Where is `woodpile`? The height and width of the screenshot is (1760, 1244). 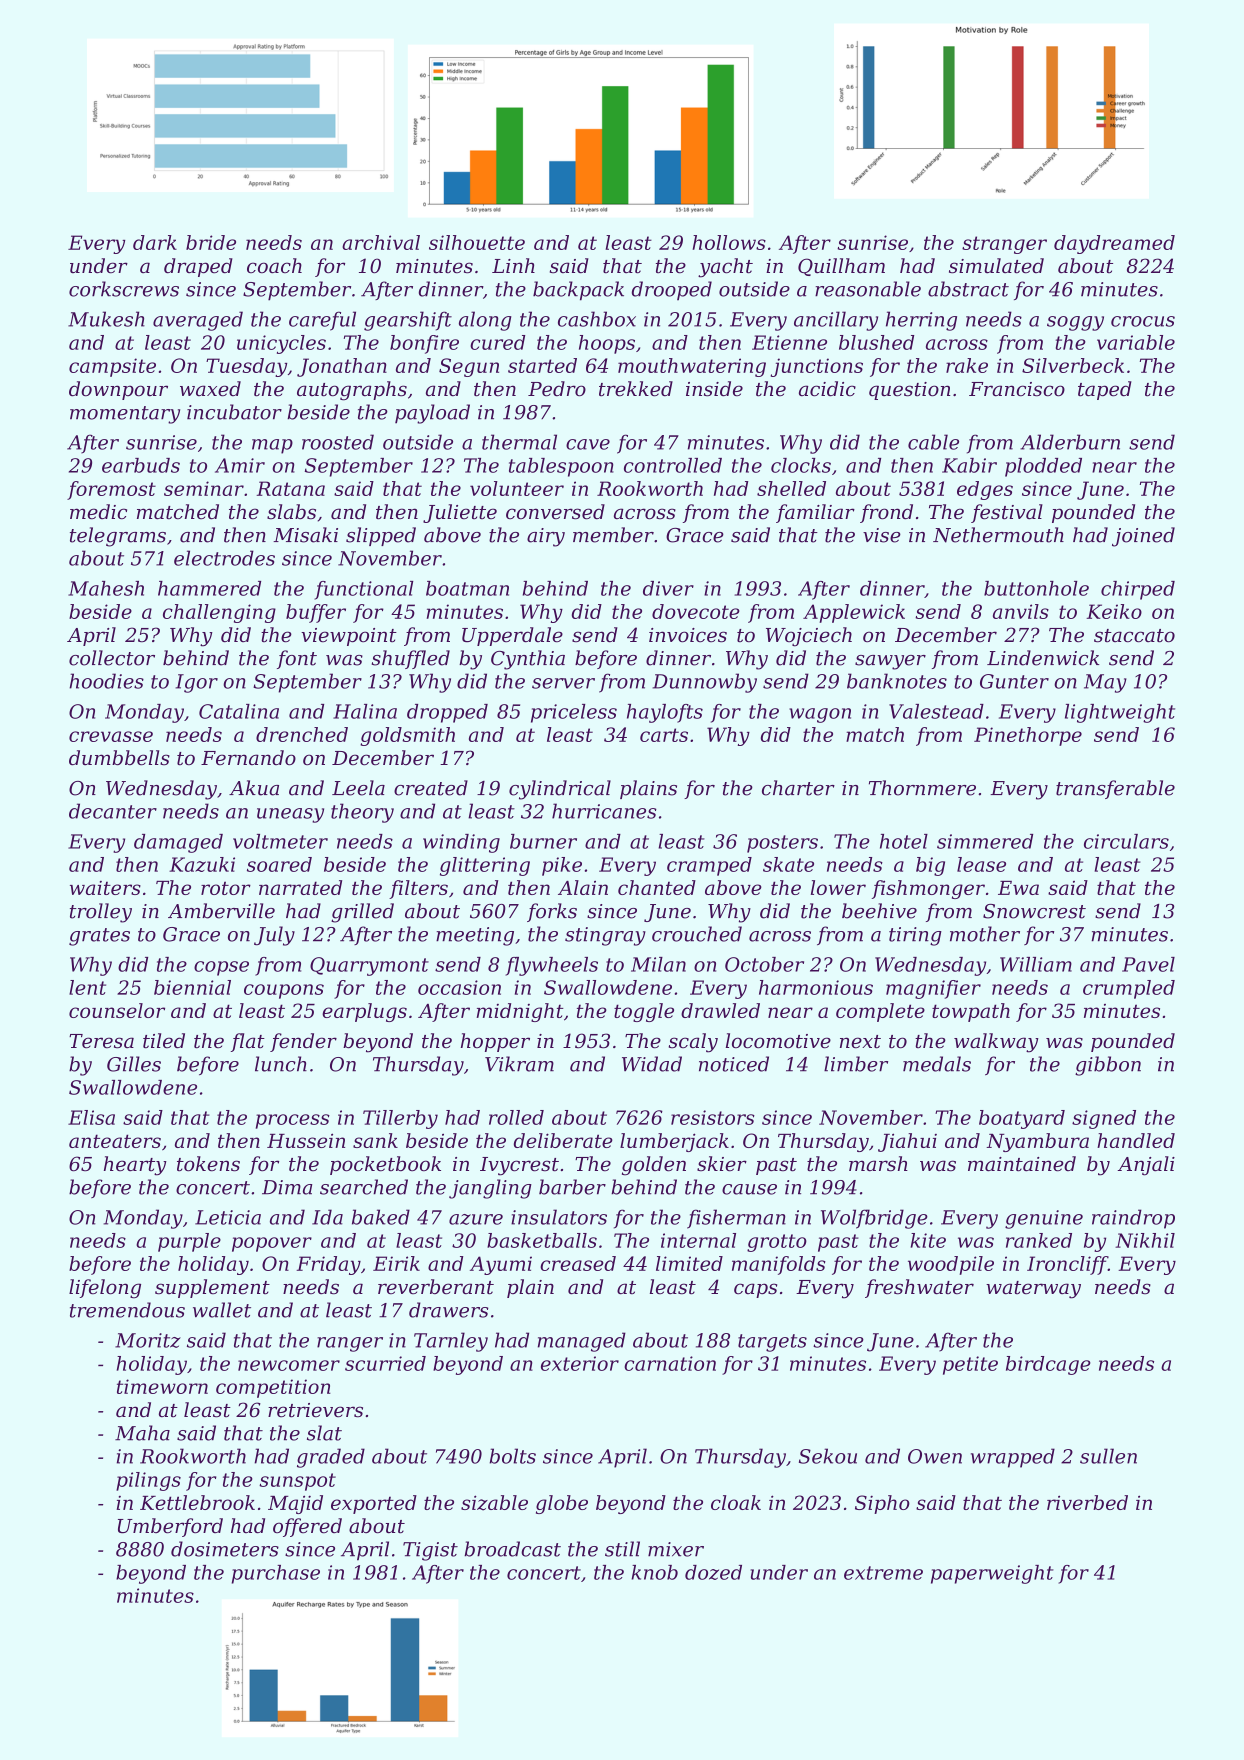 woodpile is located at coordinates (951, 1265).
